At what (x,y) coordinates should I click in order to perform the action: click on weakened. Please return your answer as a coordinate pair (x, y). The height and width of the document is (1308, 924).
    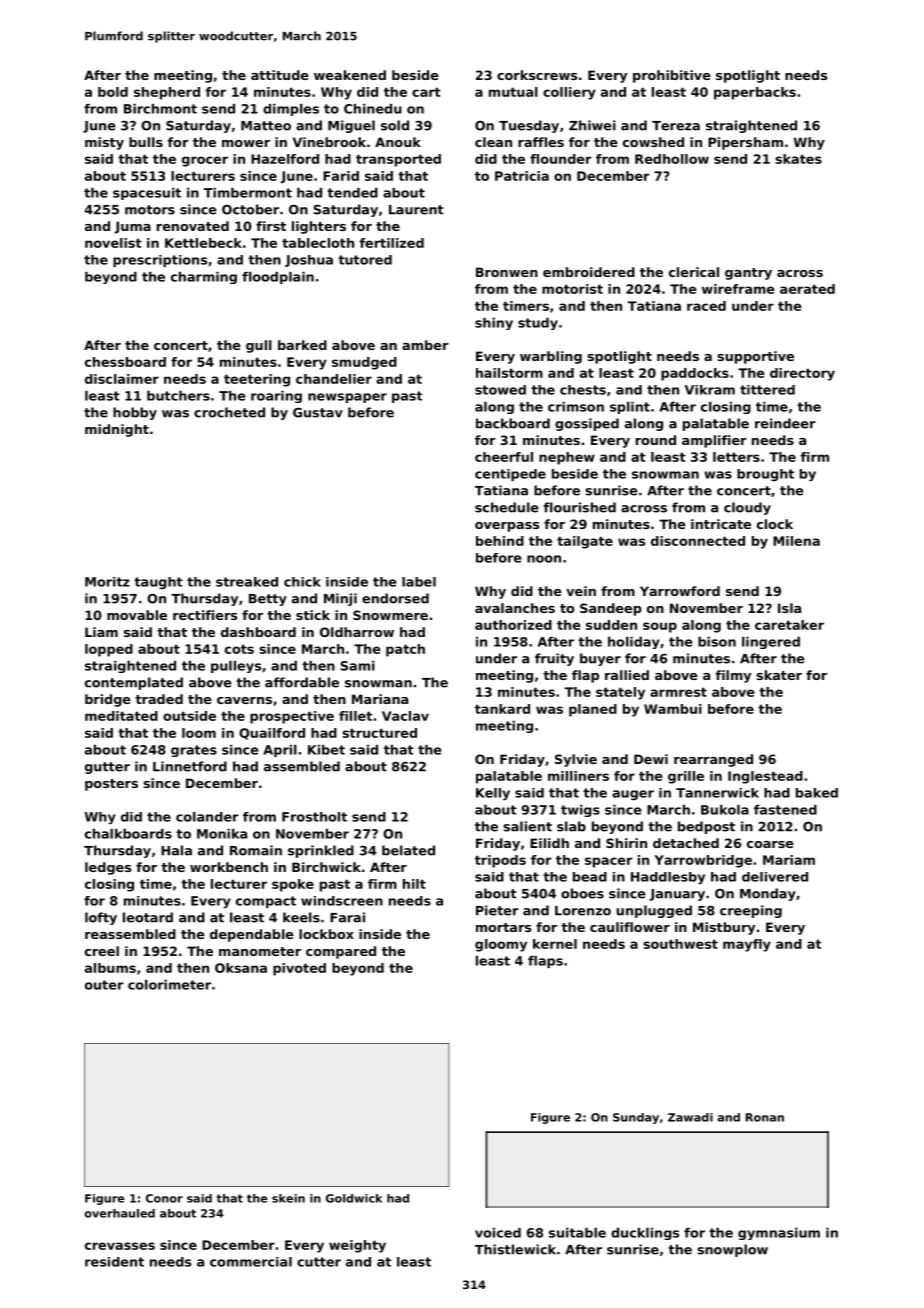
    Looking at the image, I should click on (350, 75).
